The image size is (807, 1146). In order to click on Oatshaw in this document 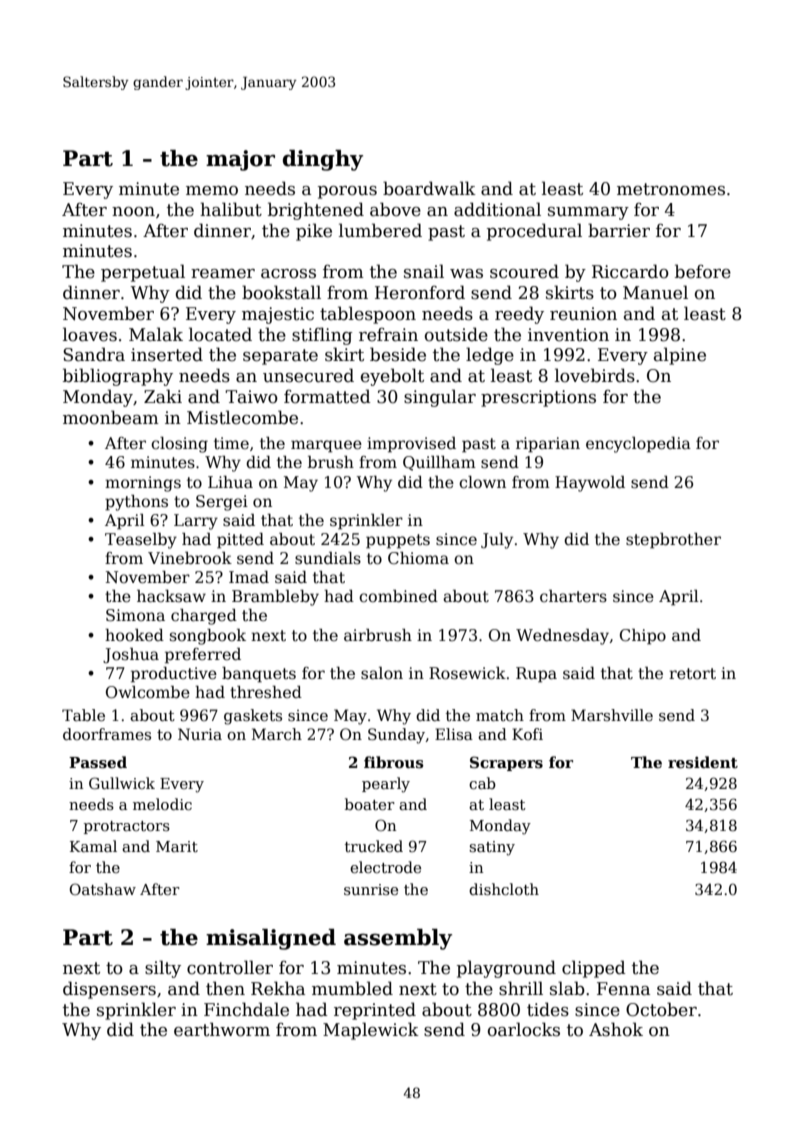, I will do `click(103, 889)`.
